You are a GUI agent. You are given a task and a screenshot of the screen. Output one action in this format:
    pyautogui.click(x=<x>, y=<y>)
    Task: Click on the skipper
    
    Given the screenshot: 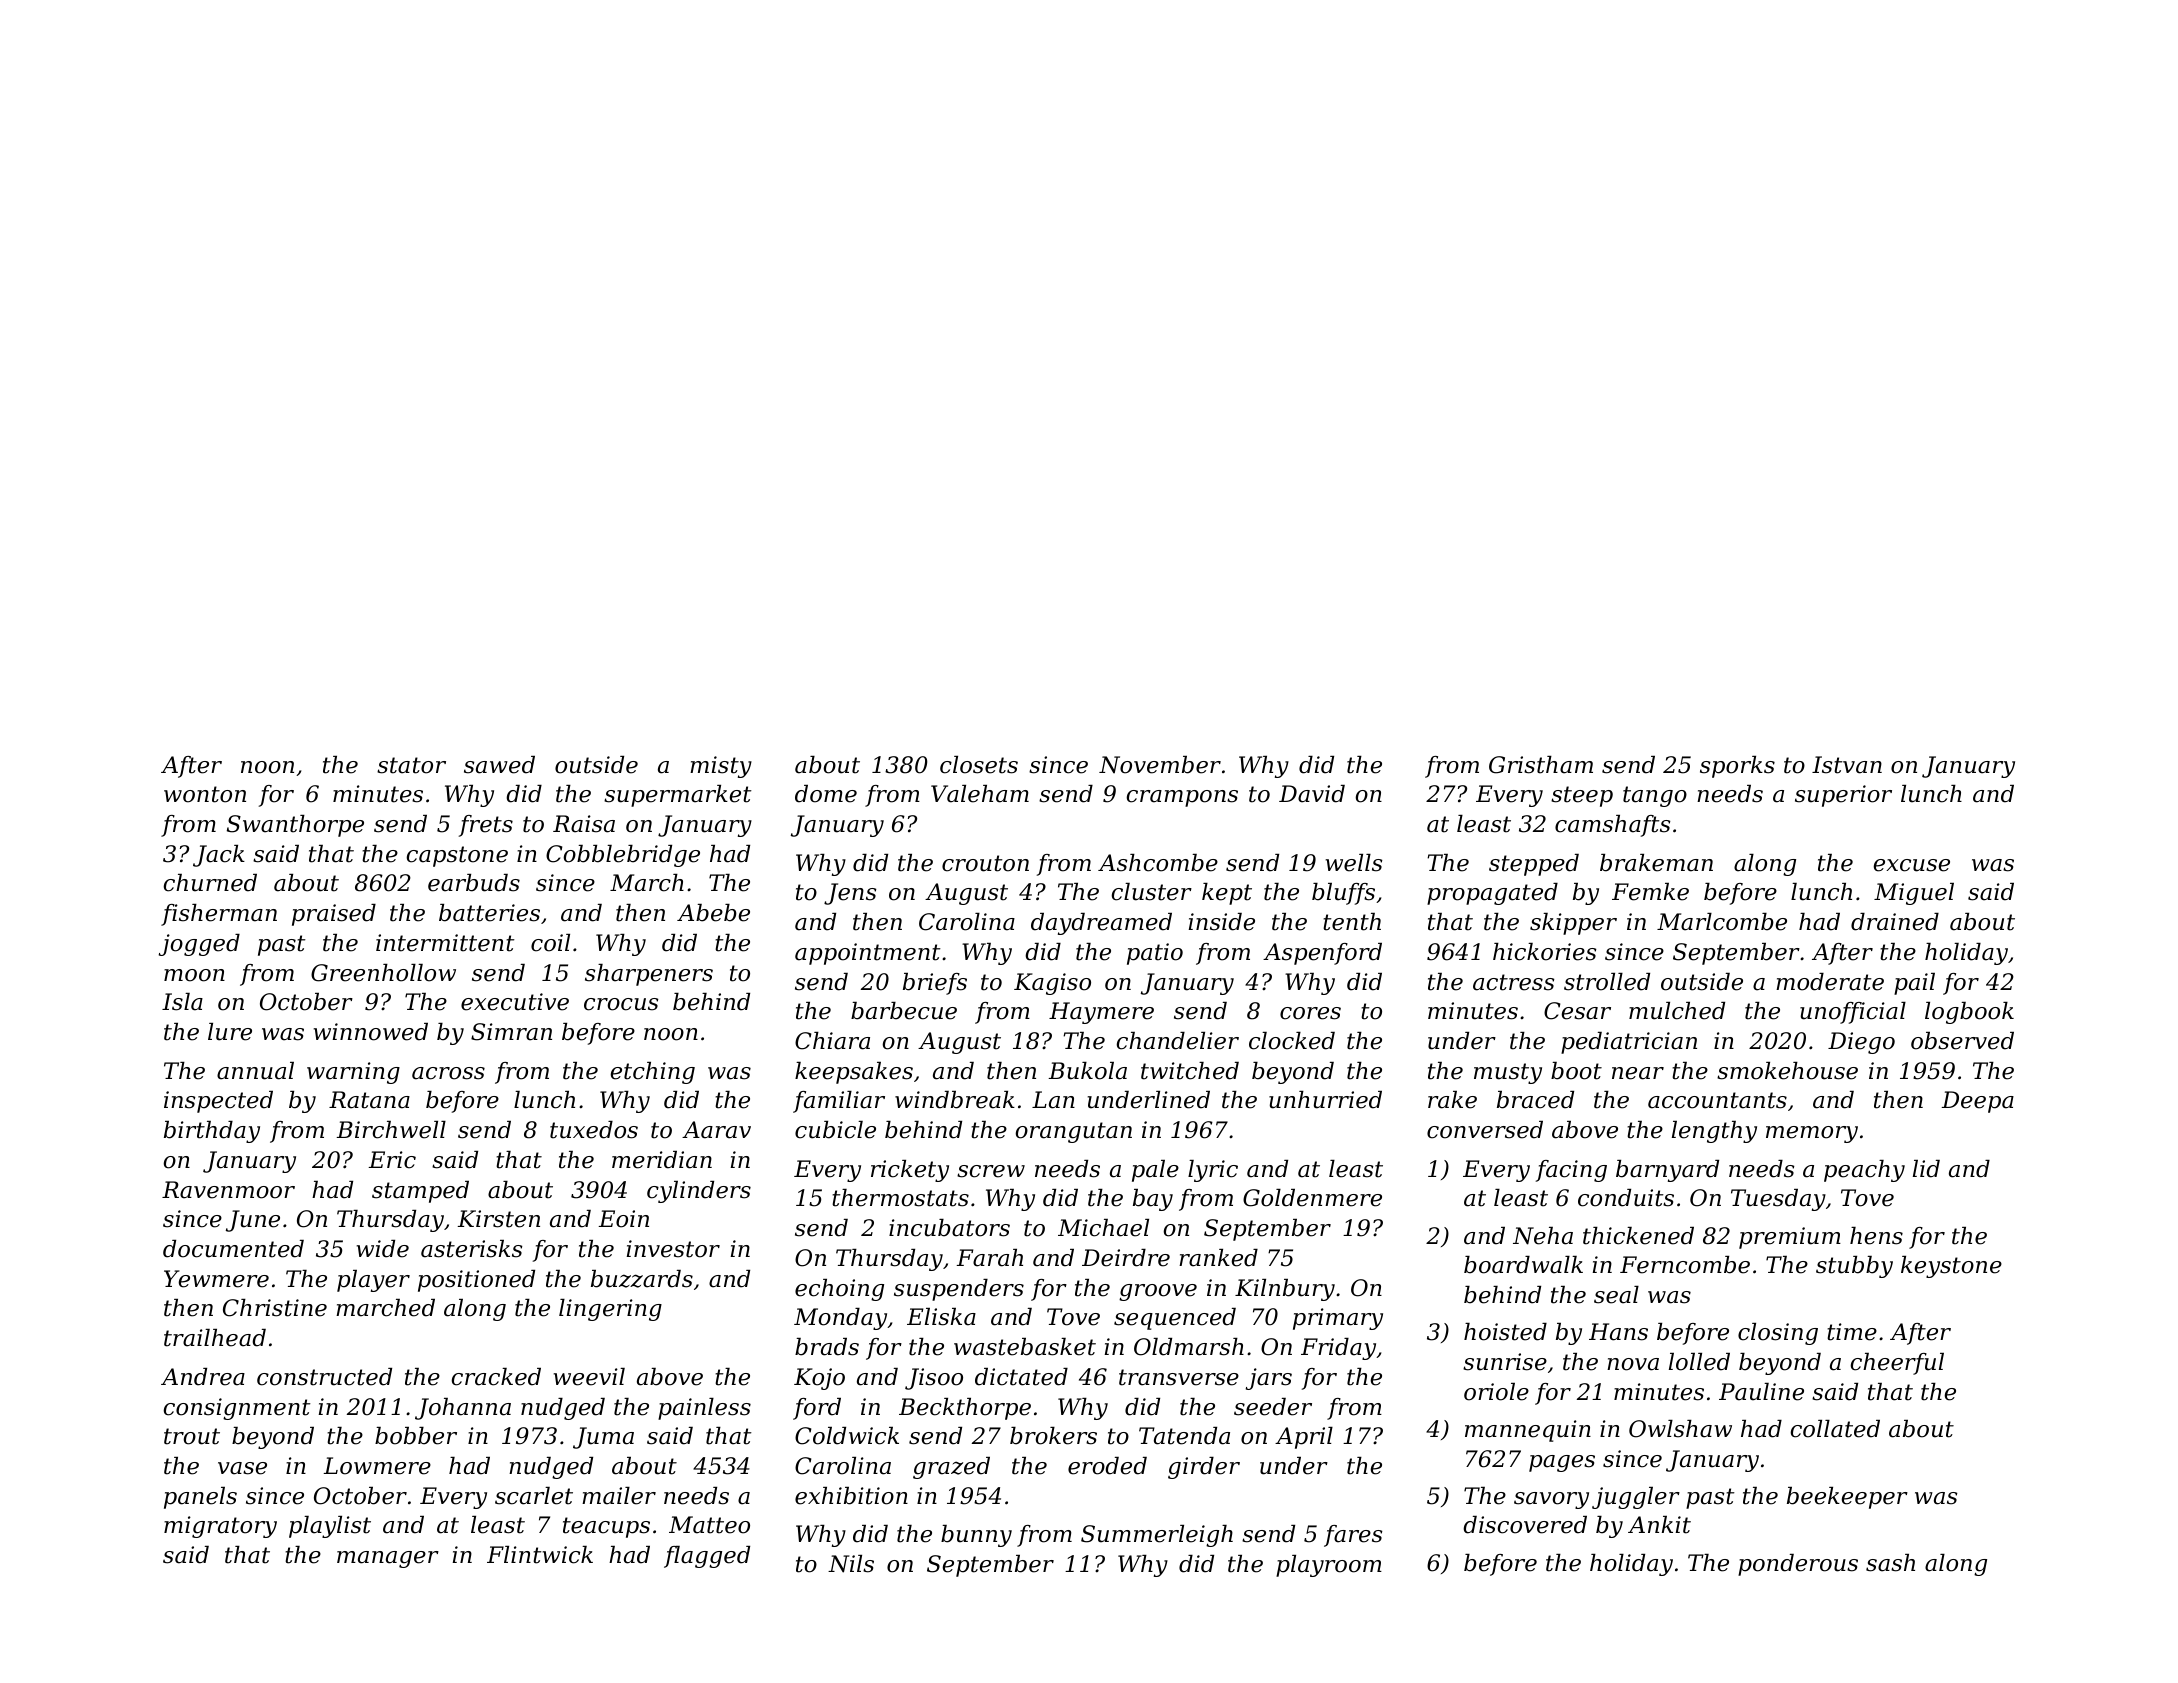 What is the action you would take?
    pyautogui.click(x=1573, y=924)
